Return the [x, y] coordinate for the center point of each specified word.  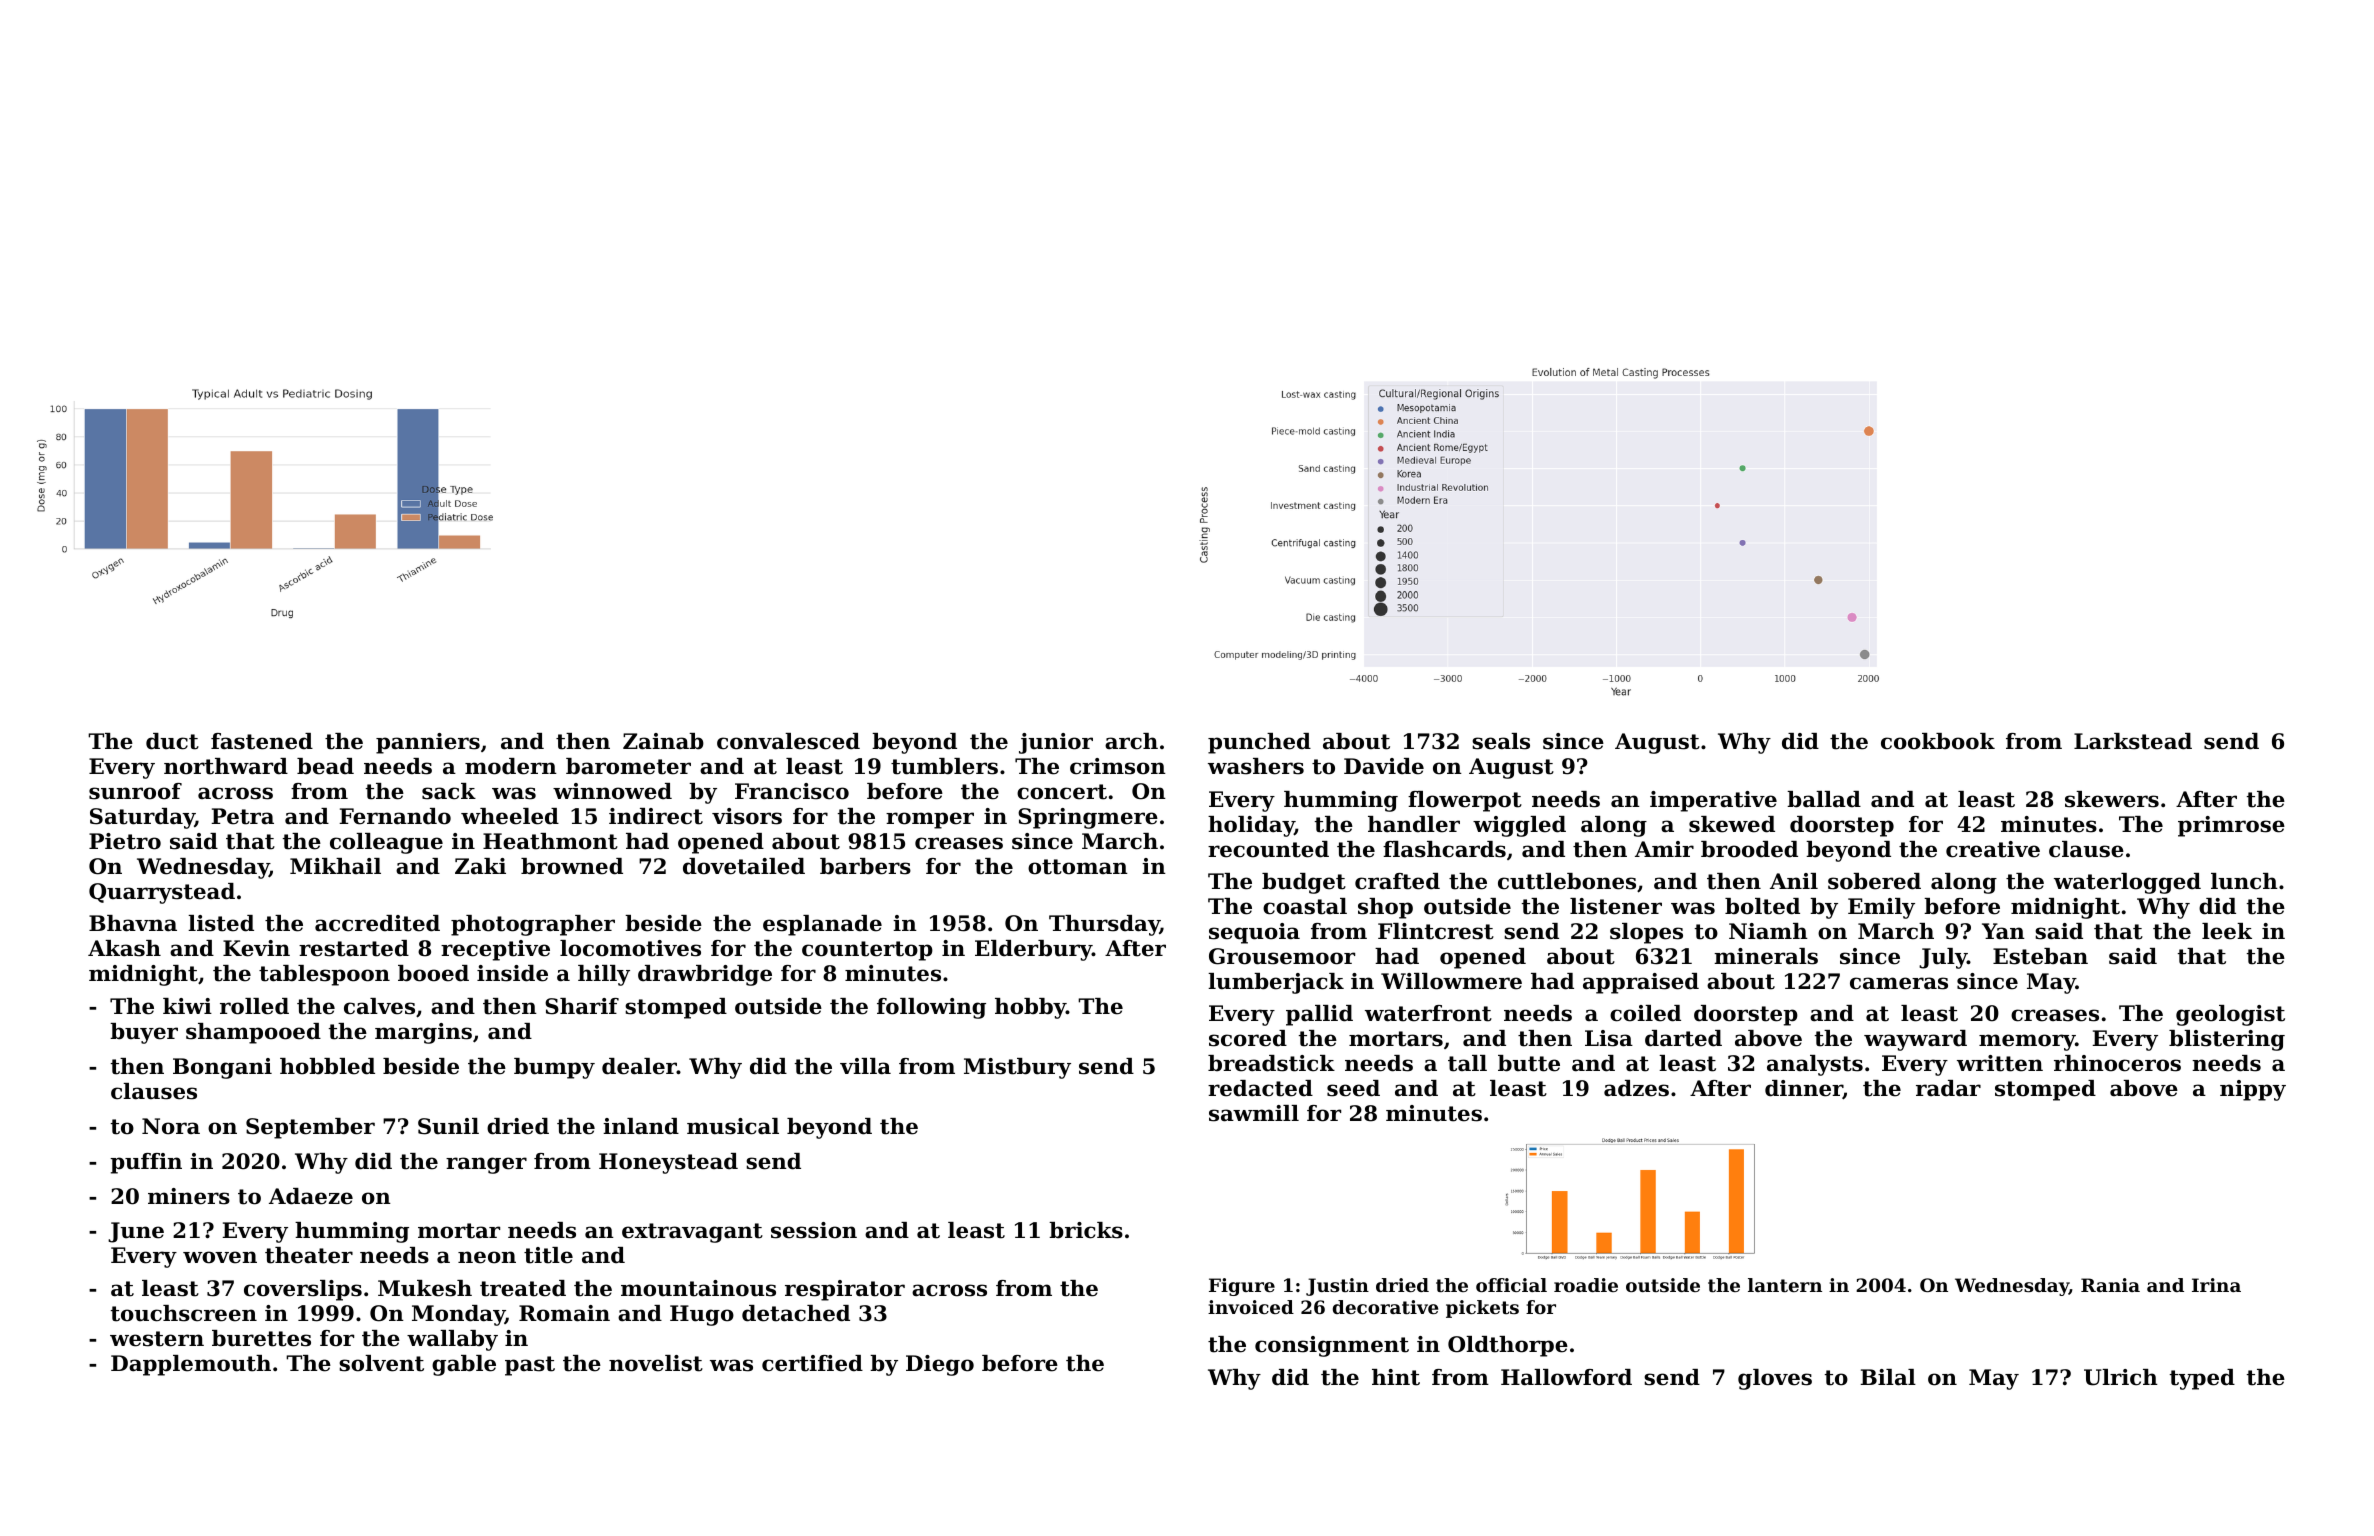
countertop [867, 951]
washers [1256, 766]
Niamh [1768, 931]
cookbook [1938, 741]
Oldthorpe [1508, 1346]
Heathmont [550, 841]
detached [796, 1313]
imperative [1713, 801]
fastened [262, 741]
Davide [1384, 766]
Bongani [222, 1068]
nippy [2253, 1090]
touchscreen [184, 1313]
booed [433, 973]
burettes [261, 1338]
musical [733, 1126]
